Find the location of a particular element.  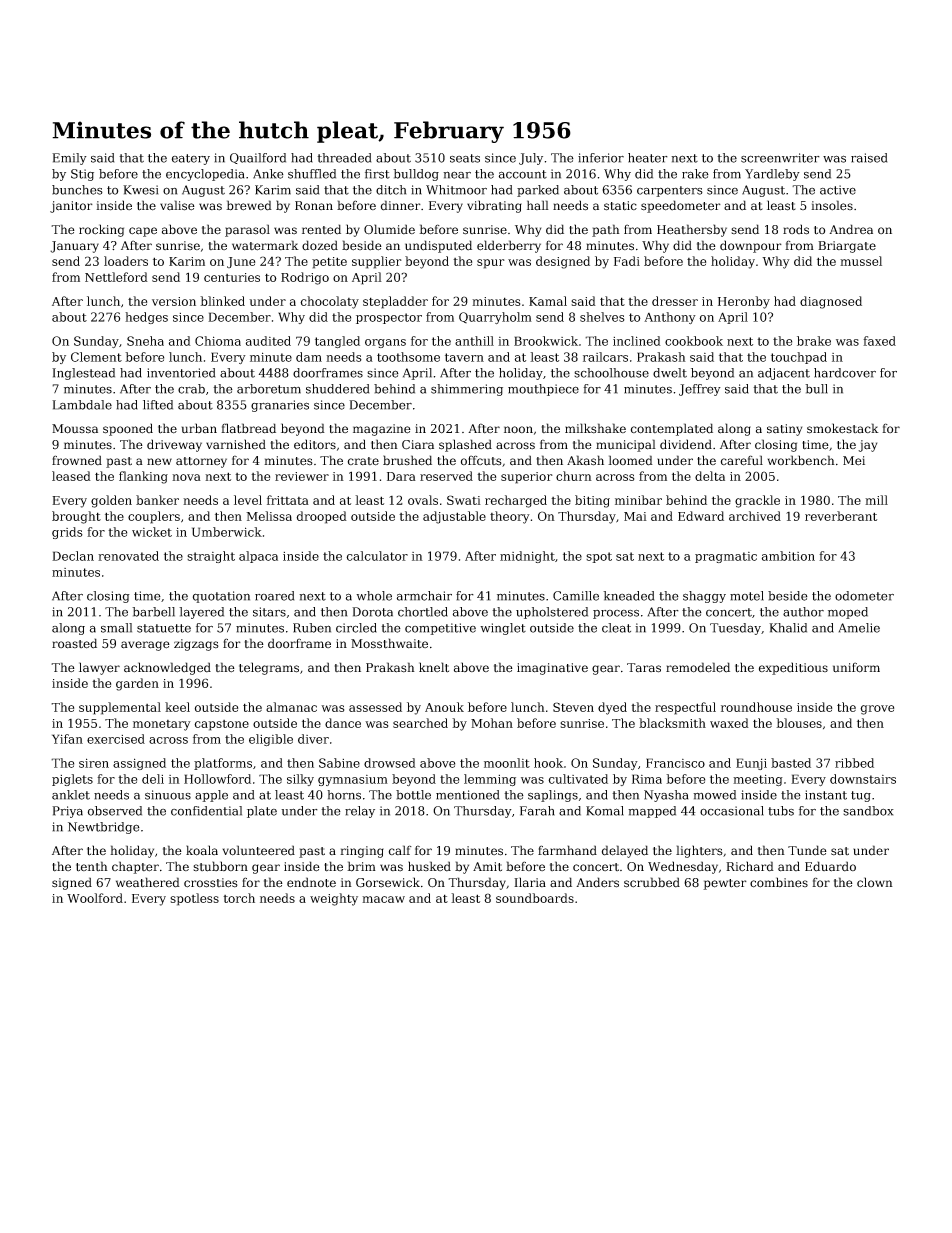

clown is located at coordinates (875, 882).
